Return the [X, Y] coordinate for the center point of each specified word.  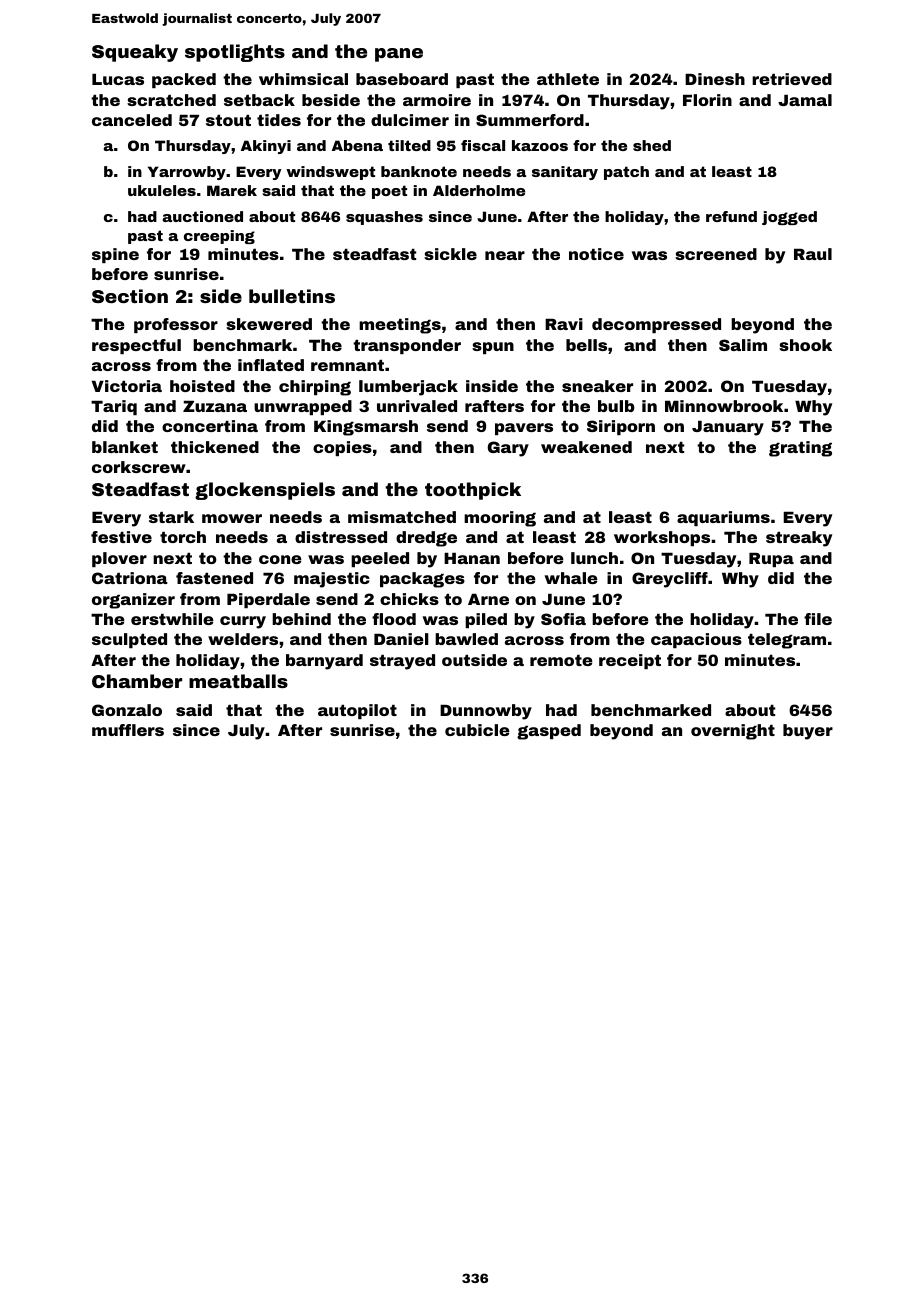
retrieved [792, 79]
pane [399, 55]
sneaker [597, 386]
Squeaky [135, 53]
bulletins [292, 296]
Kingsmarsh [366, 428]
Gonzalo [127, 710]
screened [716, 254]
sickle [450, 254]
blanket [125, 447]
